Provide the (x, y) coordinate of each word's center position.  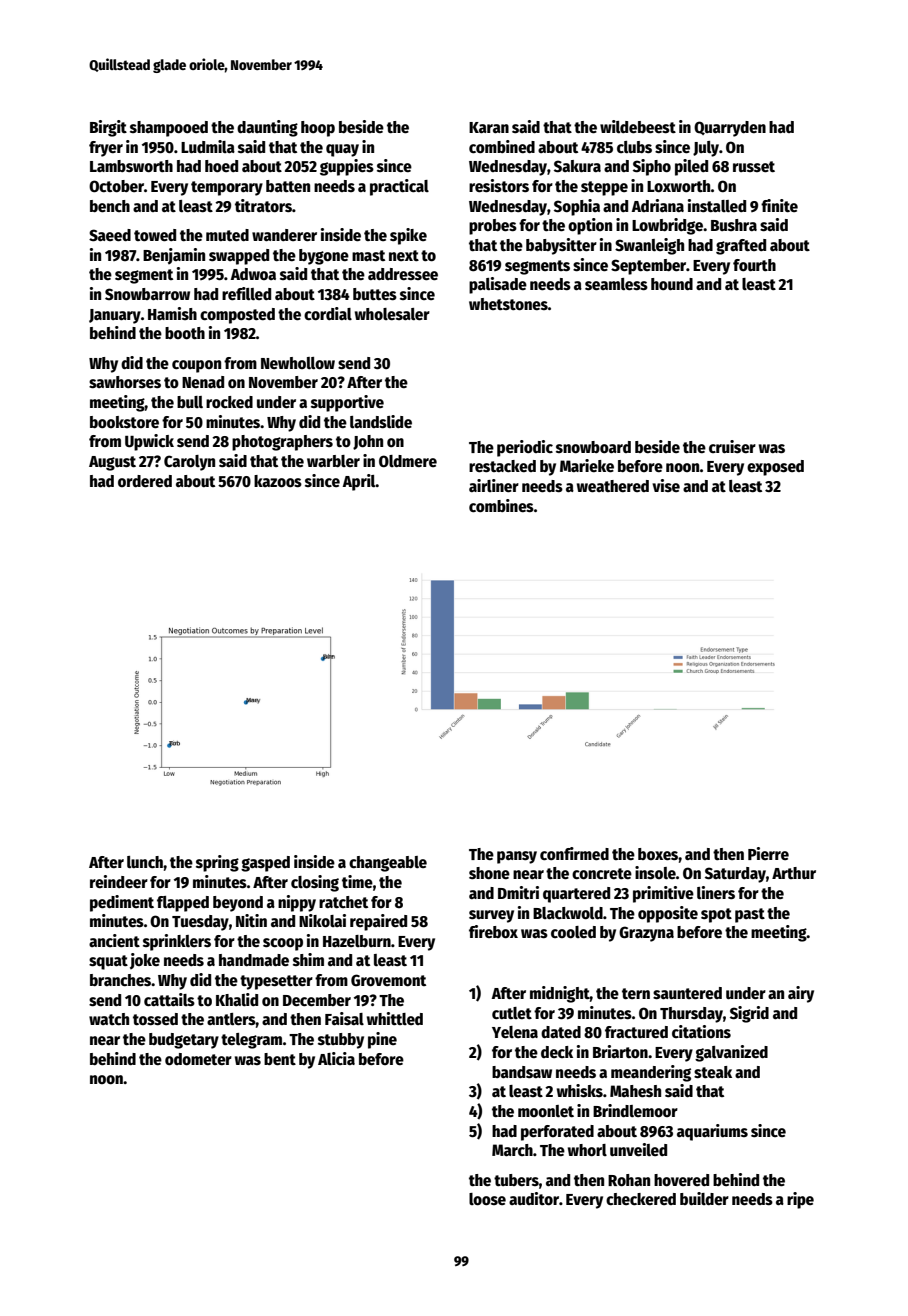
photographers (282, 443)
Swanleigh (649, 246)
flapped (183, 904)
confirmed (574, 854)
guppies (347, 167)
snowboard (593, 447)
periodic (525, 448)
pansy (517, 857)
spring (217, 863)
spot (716, 915)
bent (280, 1059)
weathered (613, 486)
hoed (221, 166)
